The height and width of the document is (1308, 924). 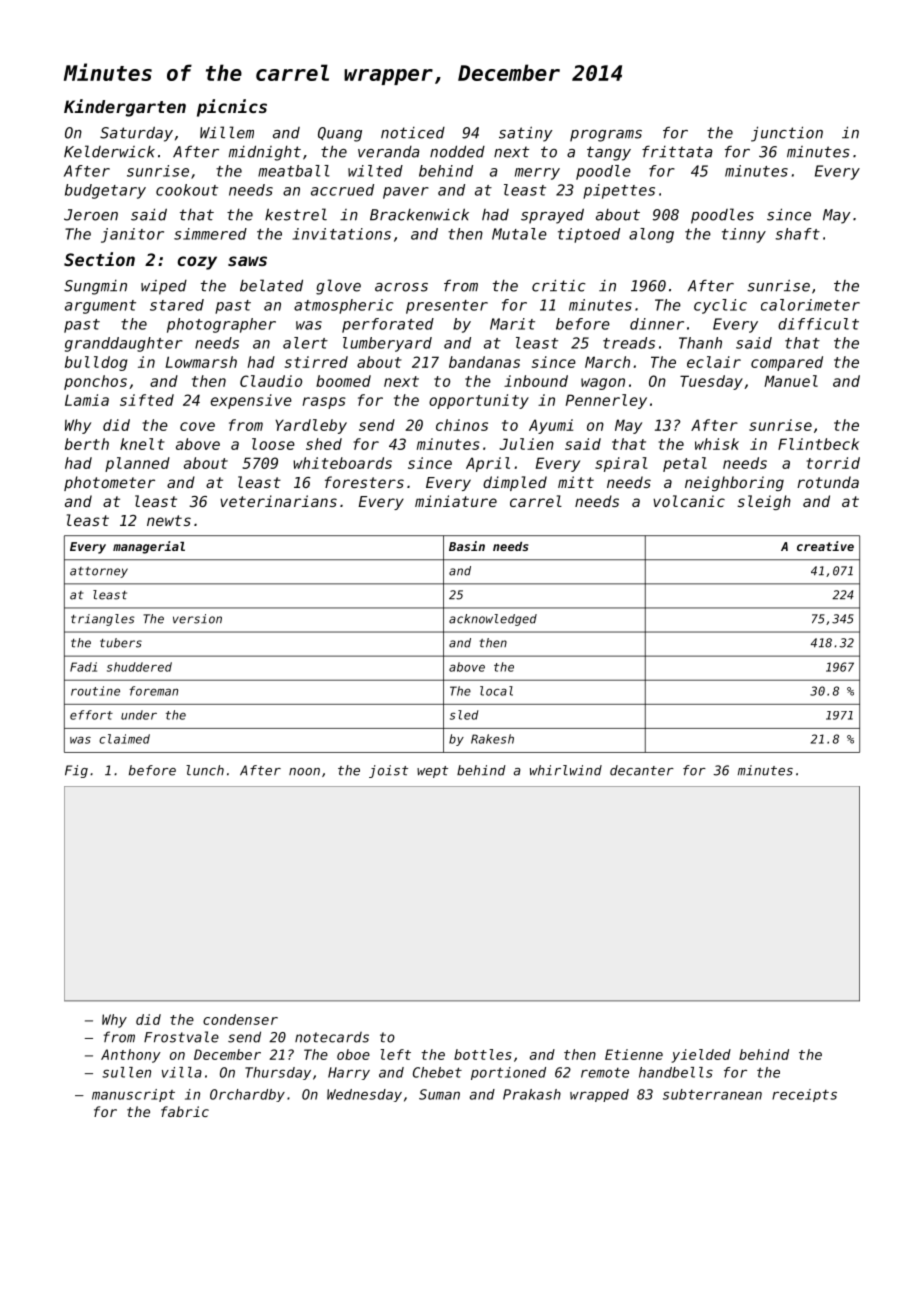 I want to click on glove, so click(x=338, y=287).
